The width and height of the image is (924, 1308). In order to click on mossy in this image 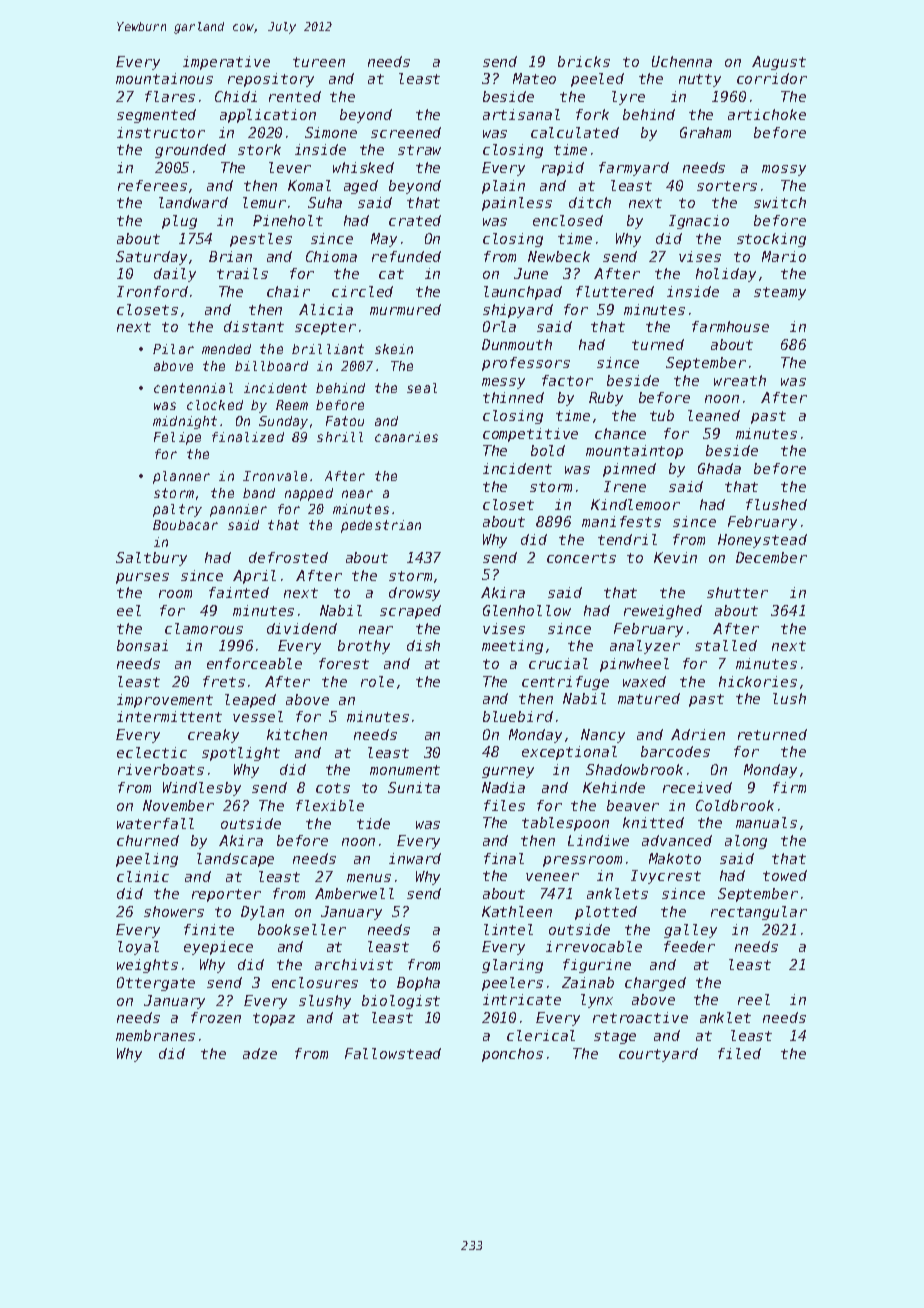, I will do `click(784, 170)`.
